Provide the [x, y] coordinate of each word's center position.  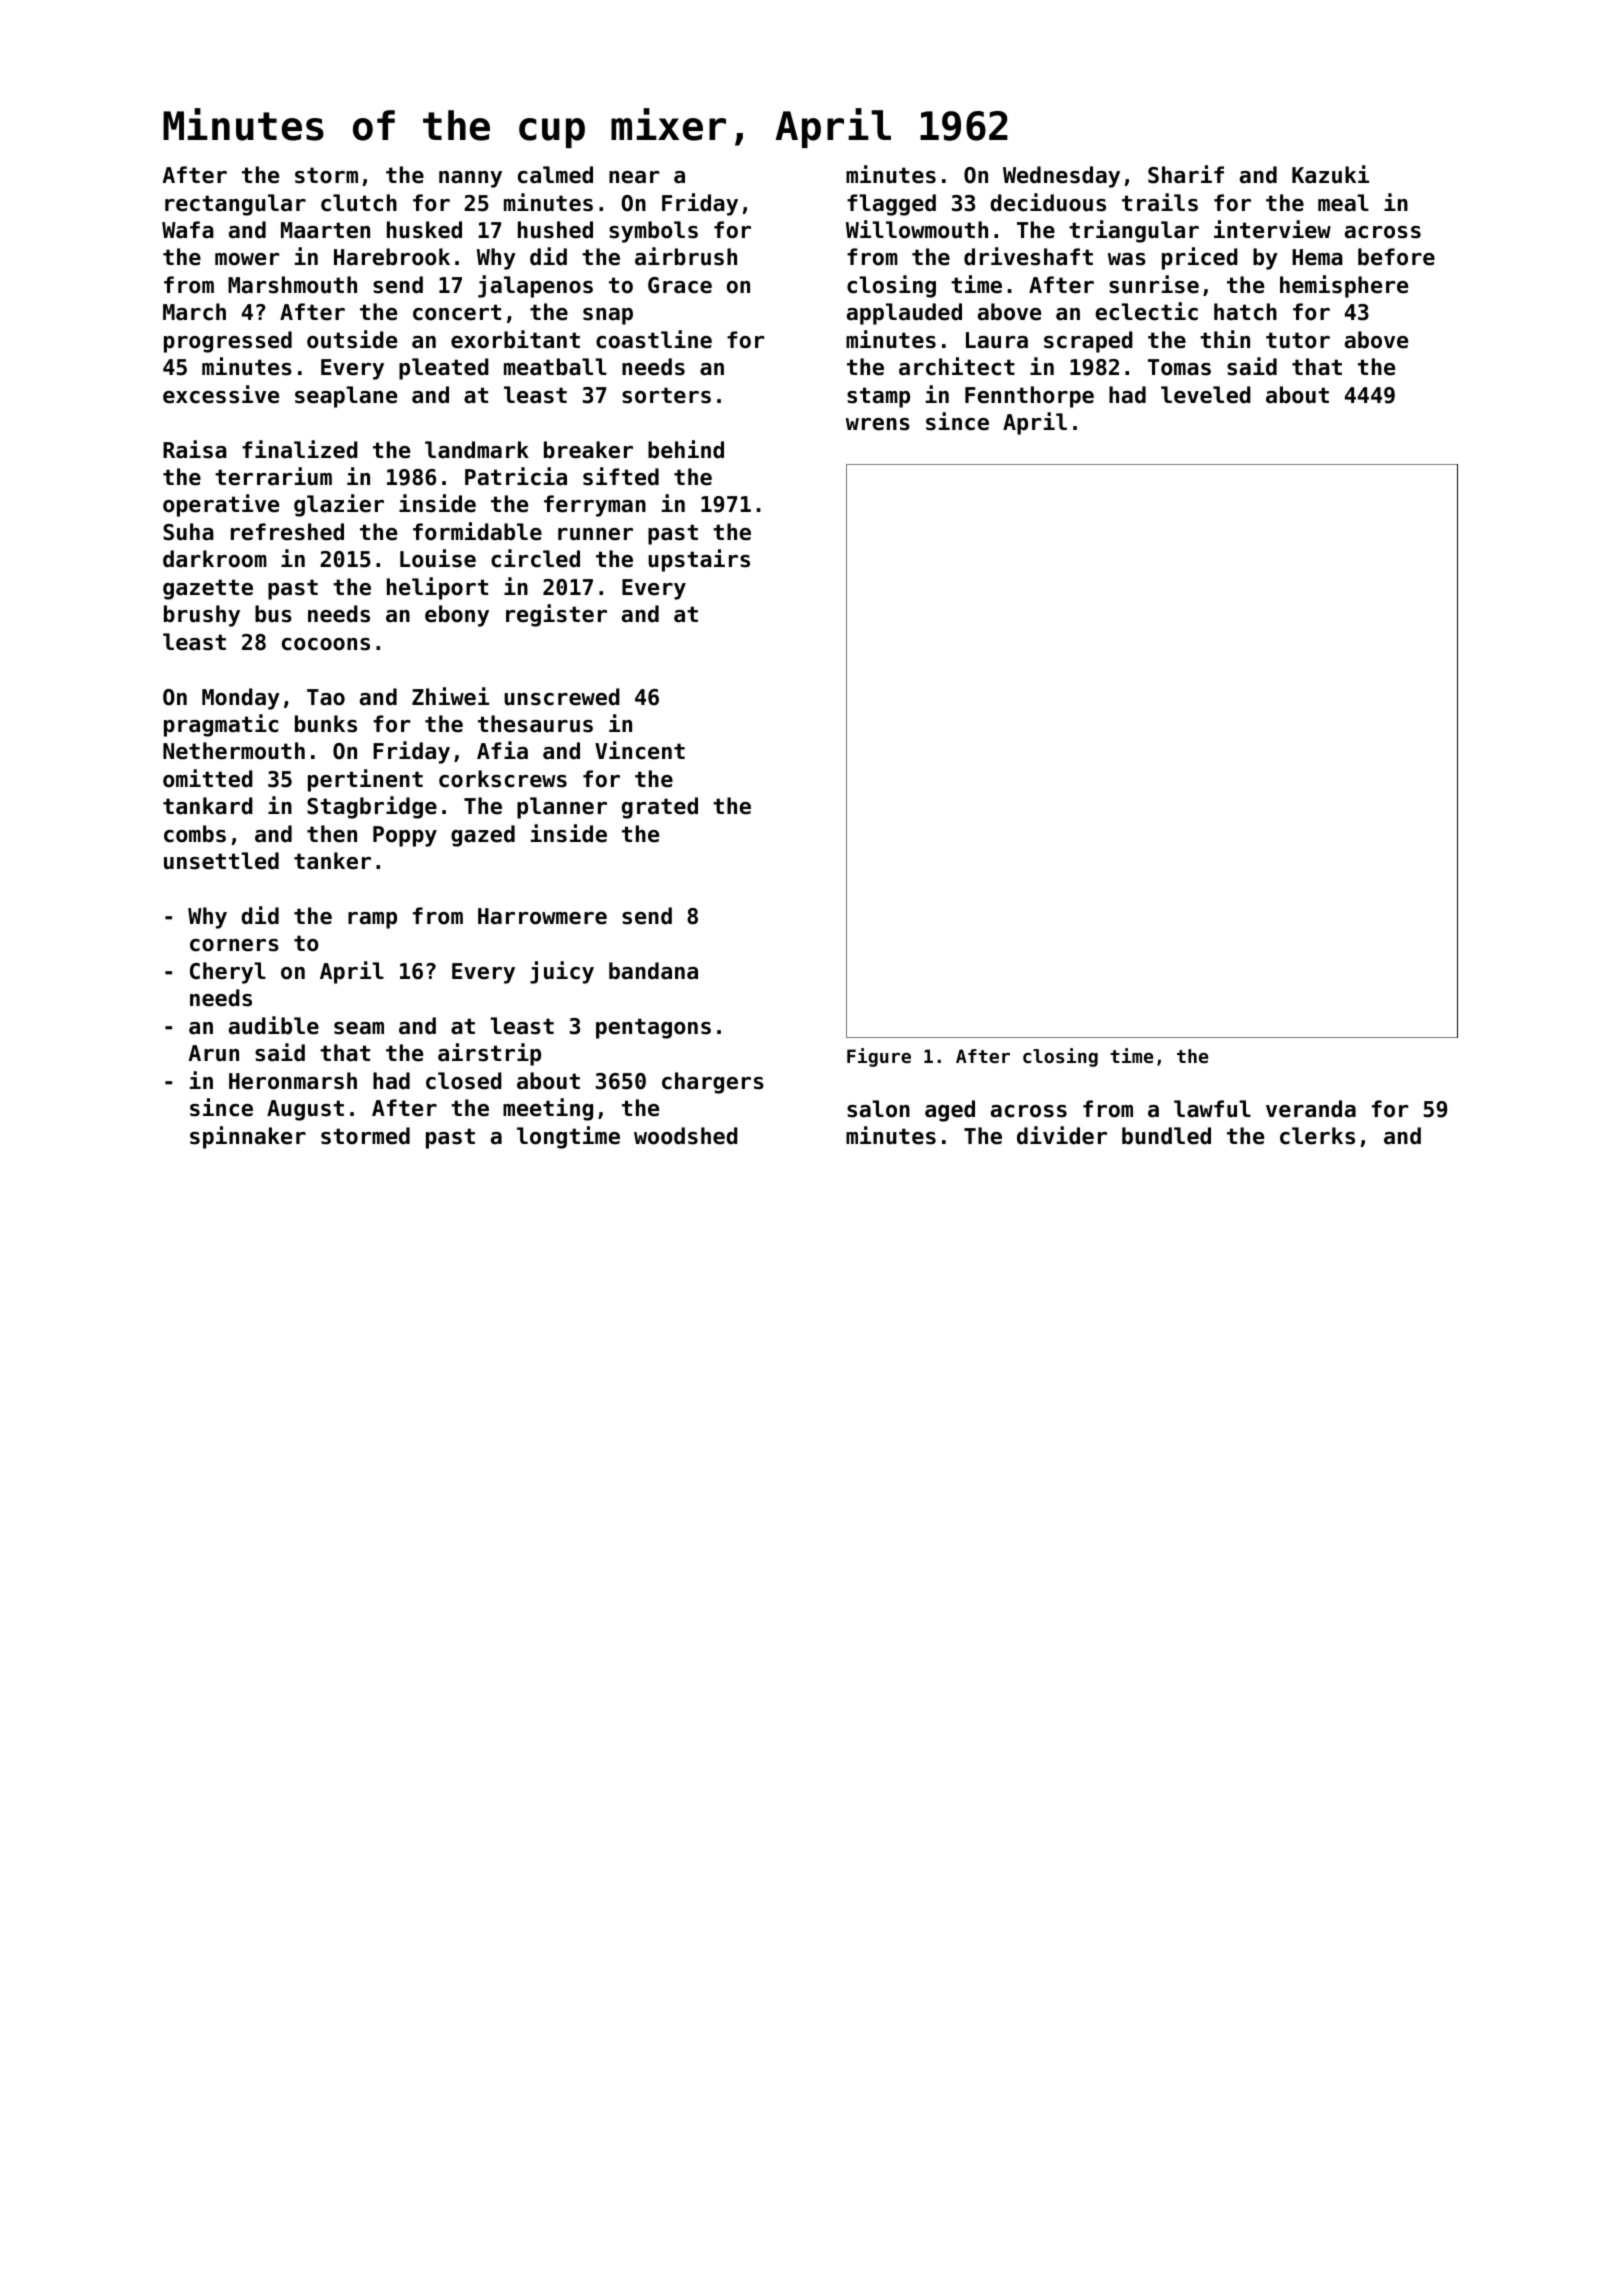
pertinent [365, 780]
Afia [502, 750]
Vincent [640, 750]
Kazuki [1330, 174]
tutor [1298, 340]
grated [660, 808]
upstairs [699, 560]
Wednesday [1061, 177]
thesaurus [535, 724]
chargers [713, 1083]
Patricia [516, 476]
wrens [878, 424]
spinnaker [248, 1137]
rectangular [235, 205]
